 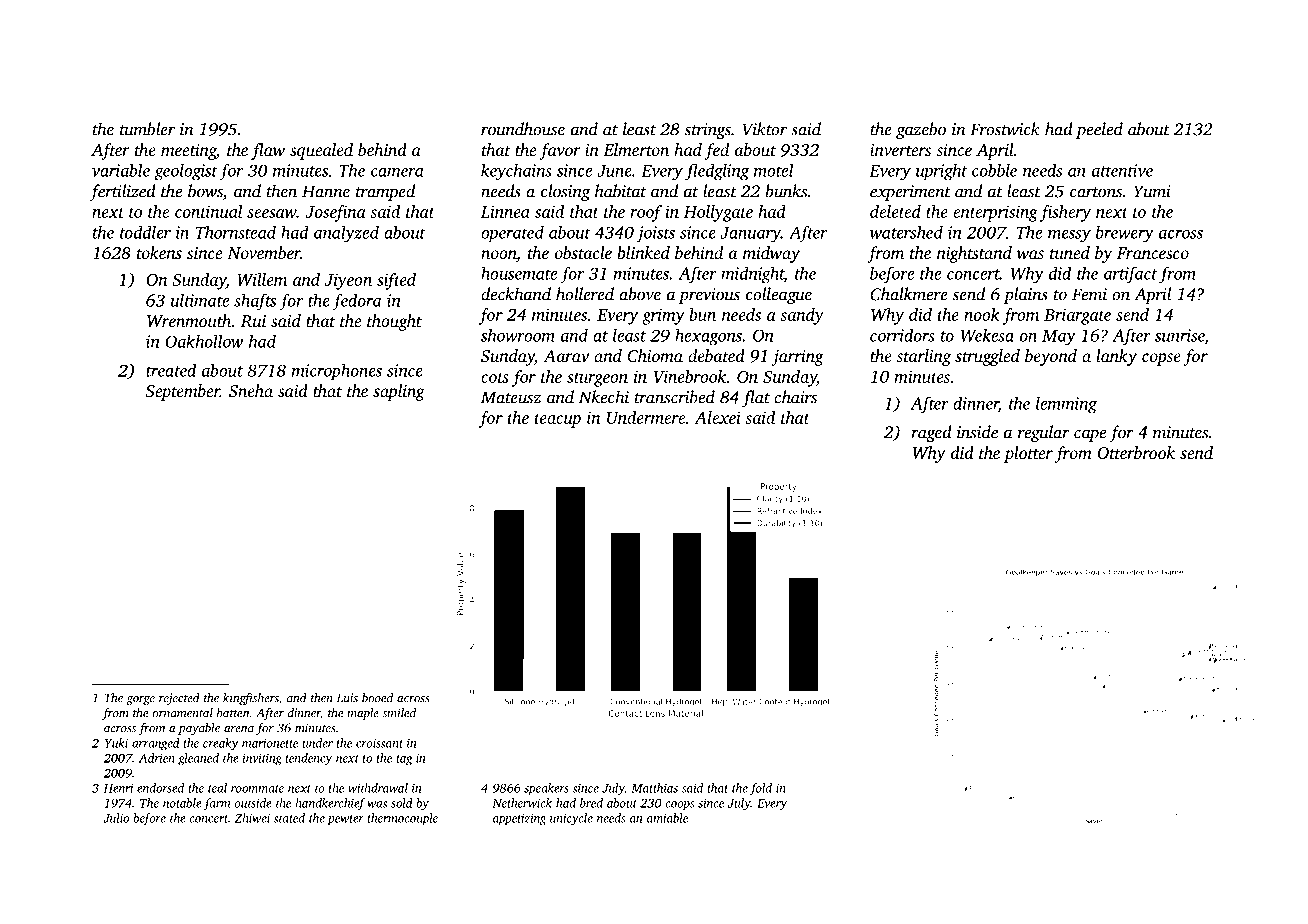 I want to click on teacup, so click(x=558, y=420).
